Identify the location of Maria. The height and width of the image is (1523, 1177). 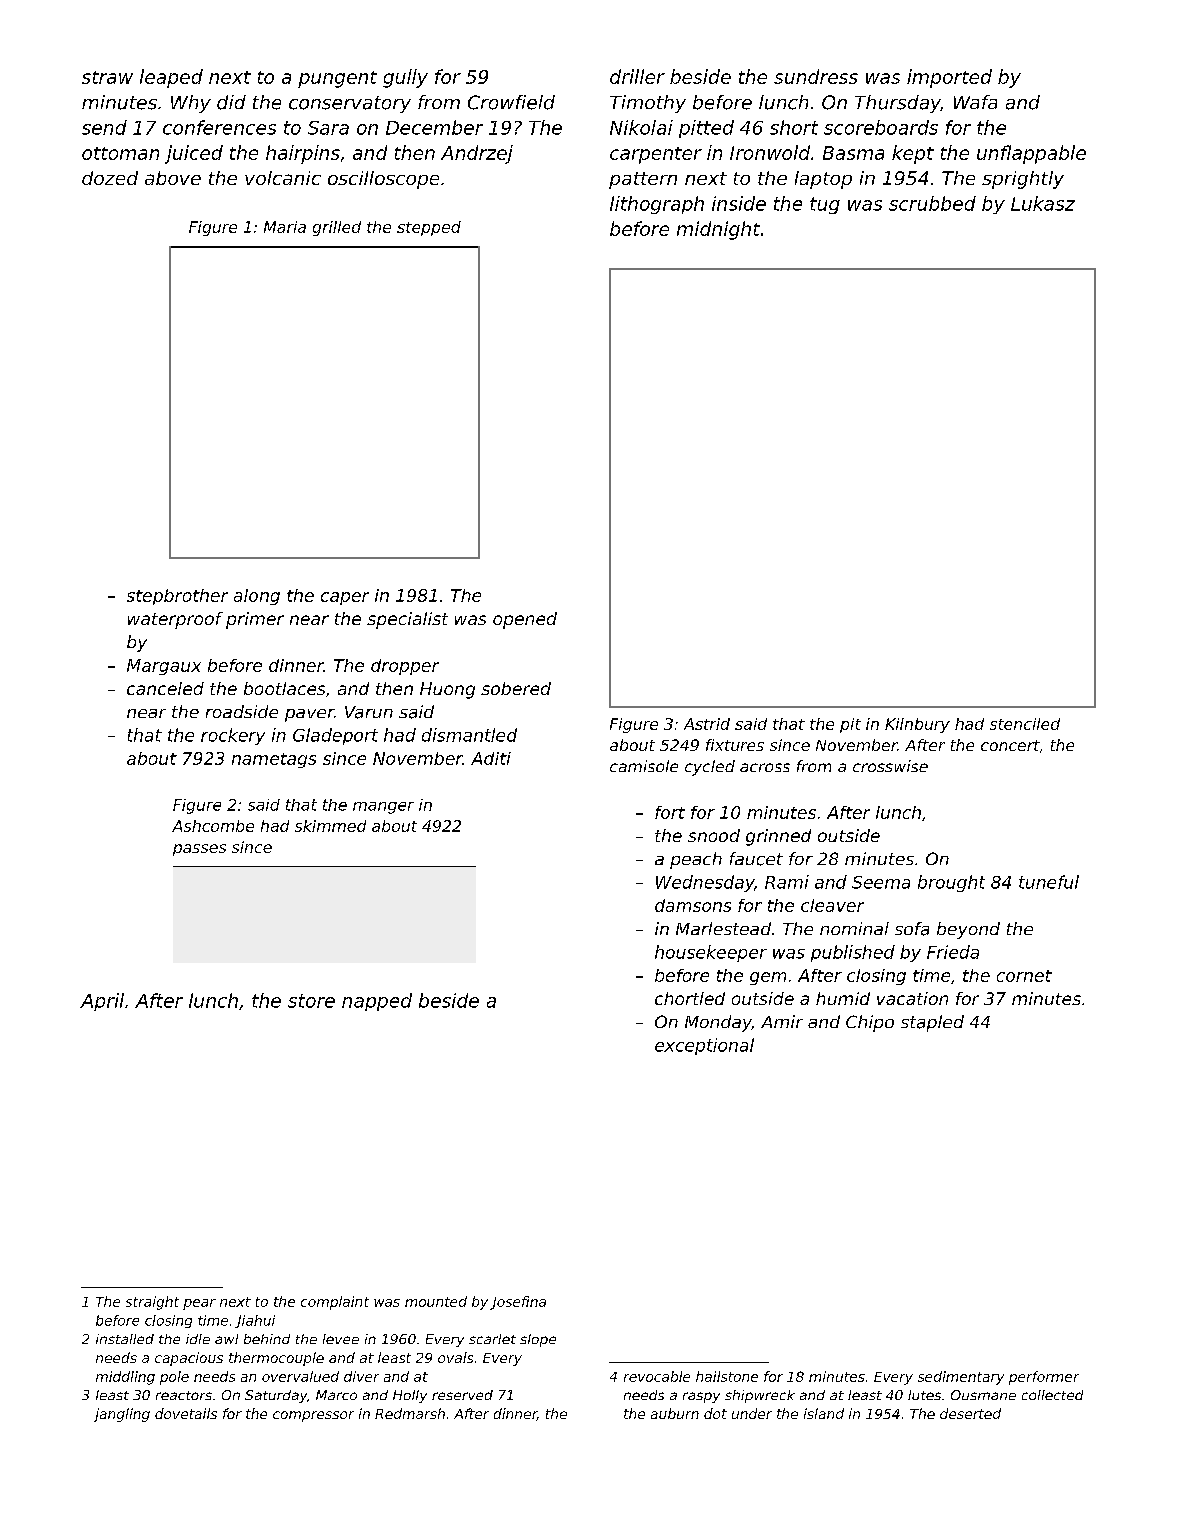
(285, 227).
